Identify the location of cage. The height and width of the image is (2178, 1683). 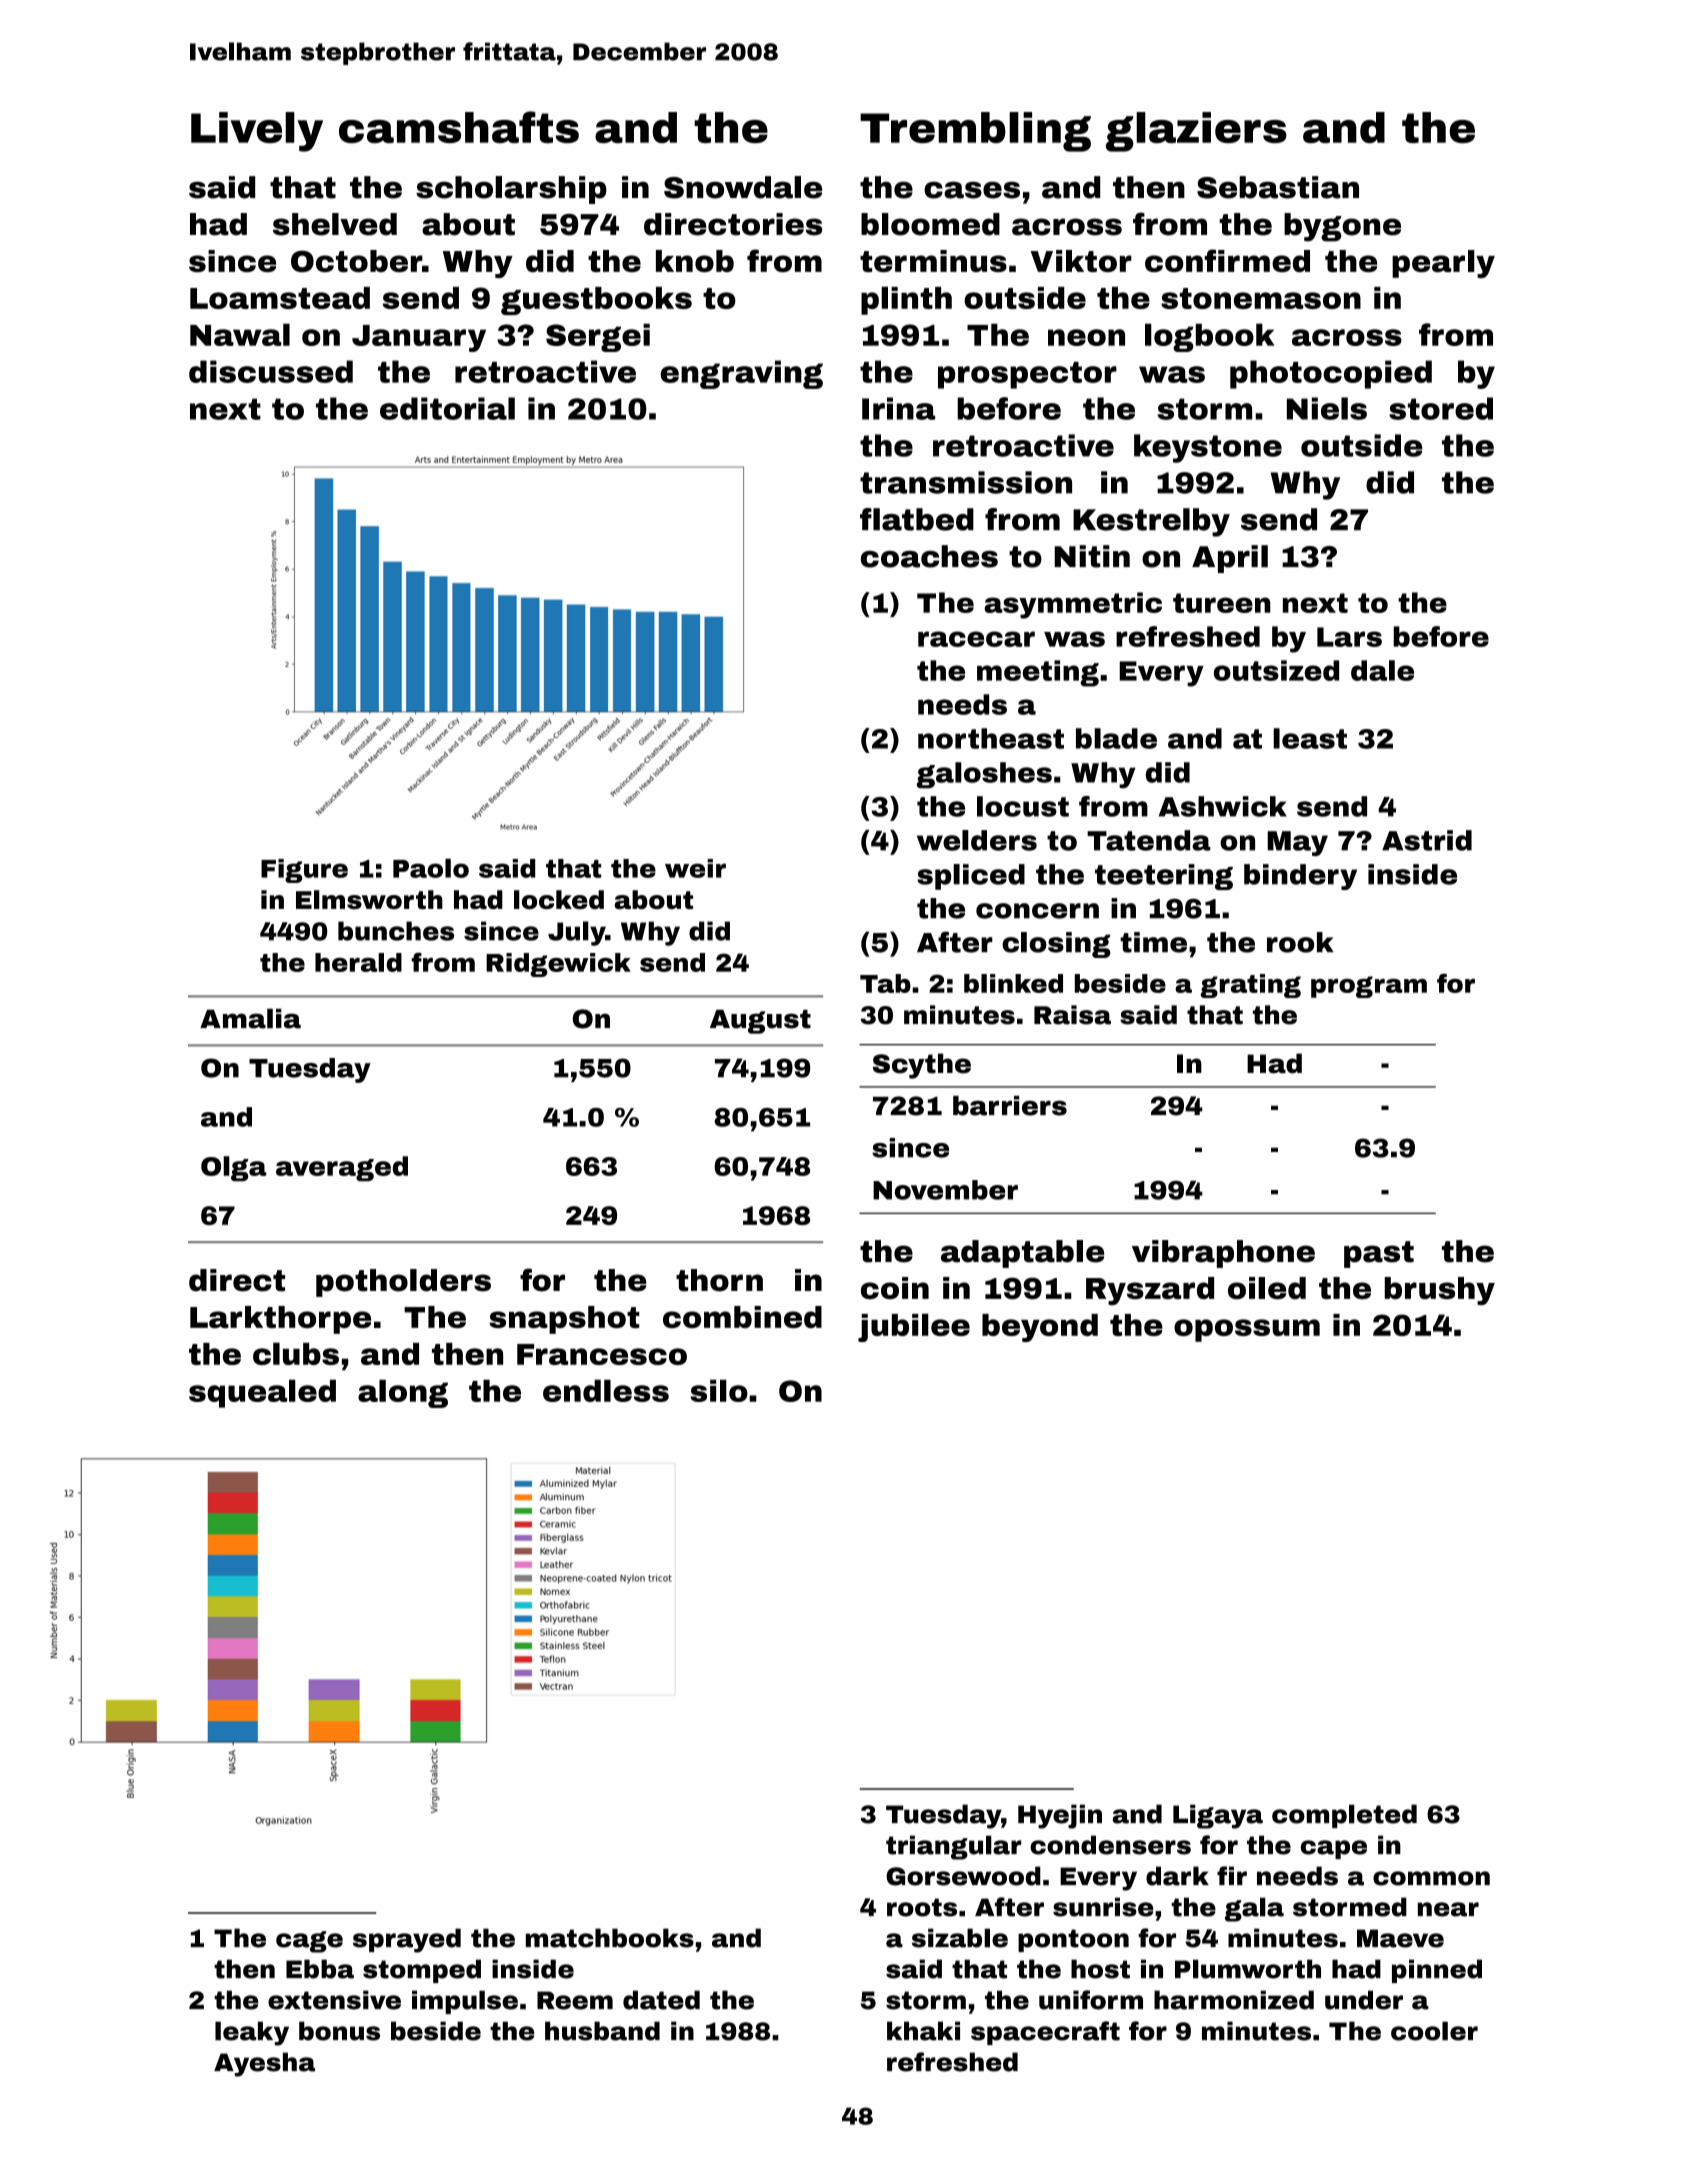
(309, 1942).
